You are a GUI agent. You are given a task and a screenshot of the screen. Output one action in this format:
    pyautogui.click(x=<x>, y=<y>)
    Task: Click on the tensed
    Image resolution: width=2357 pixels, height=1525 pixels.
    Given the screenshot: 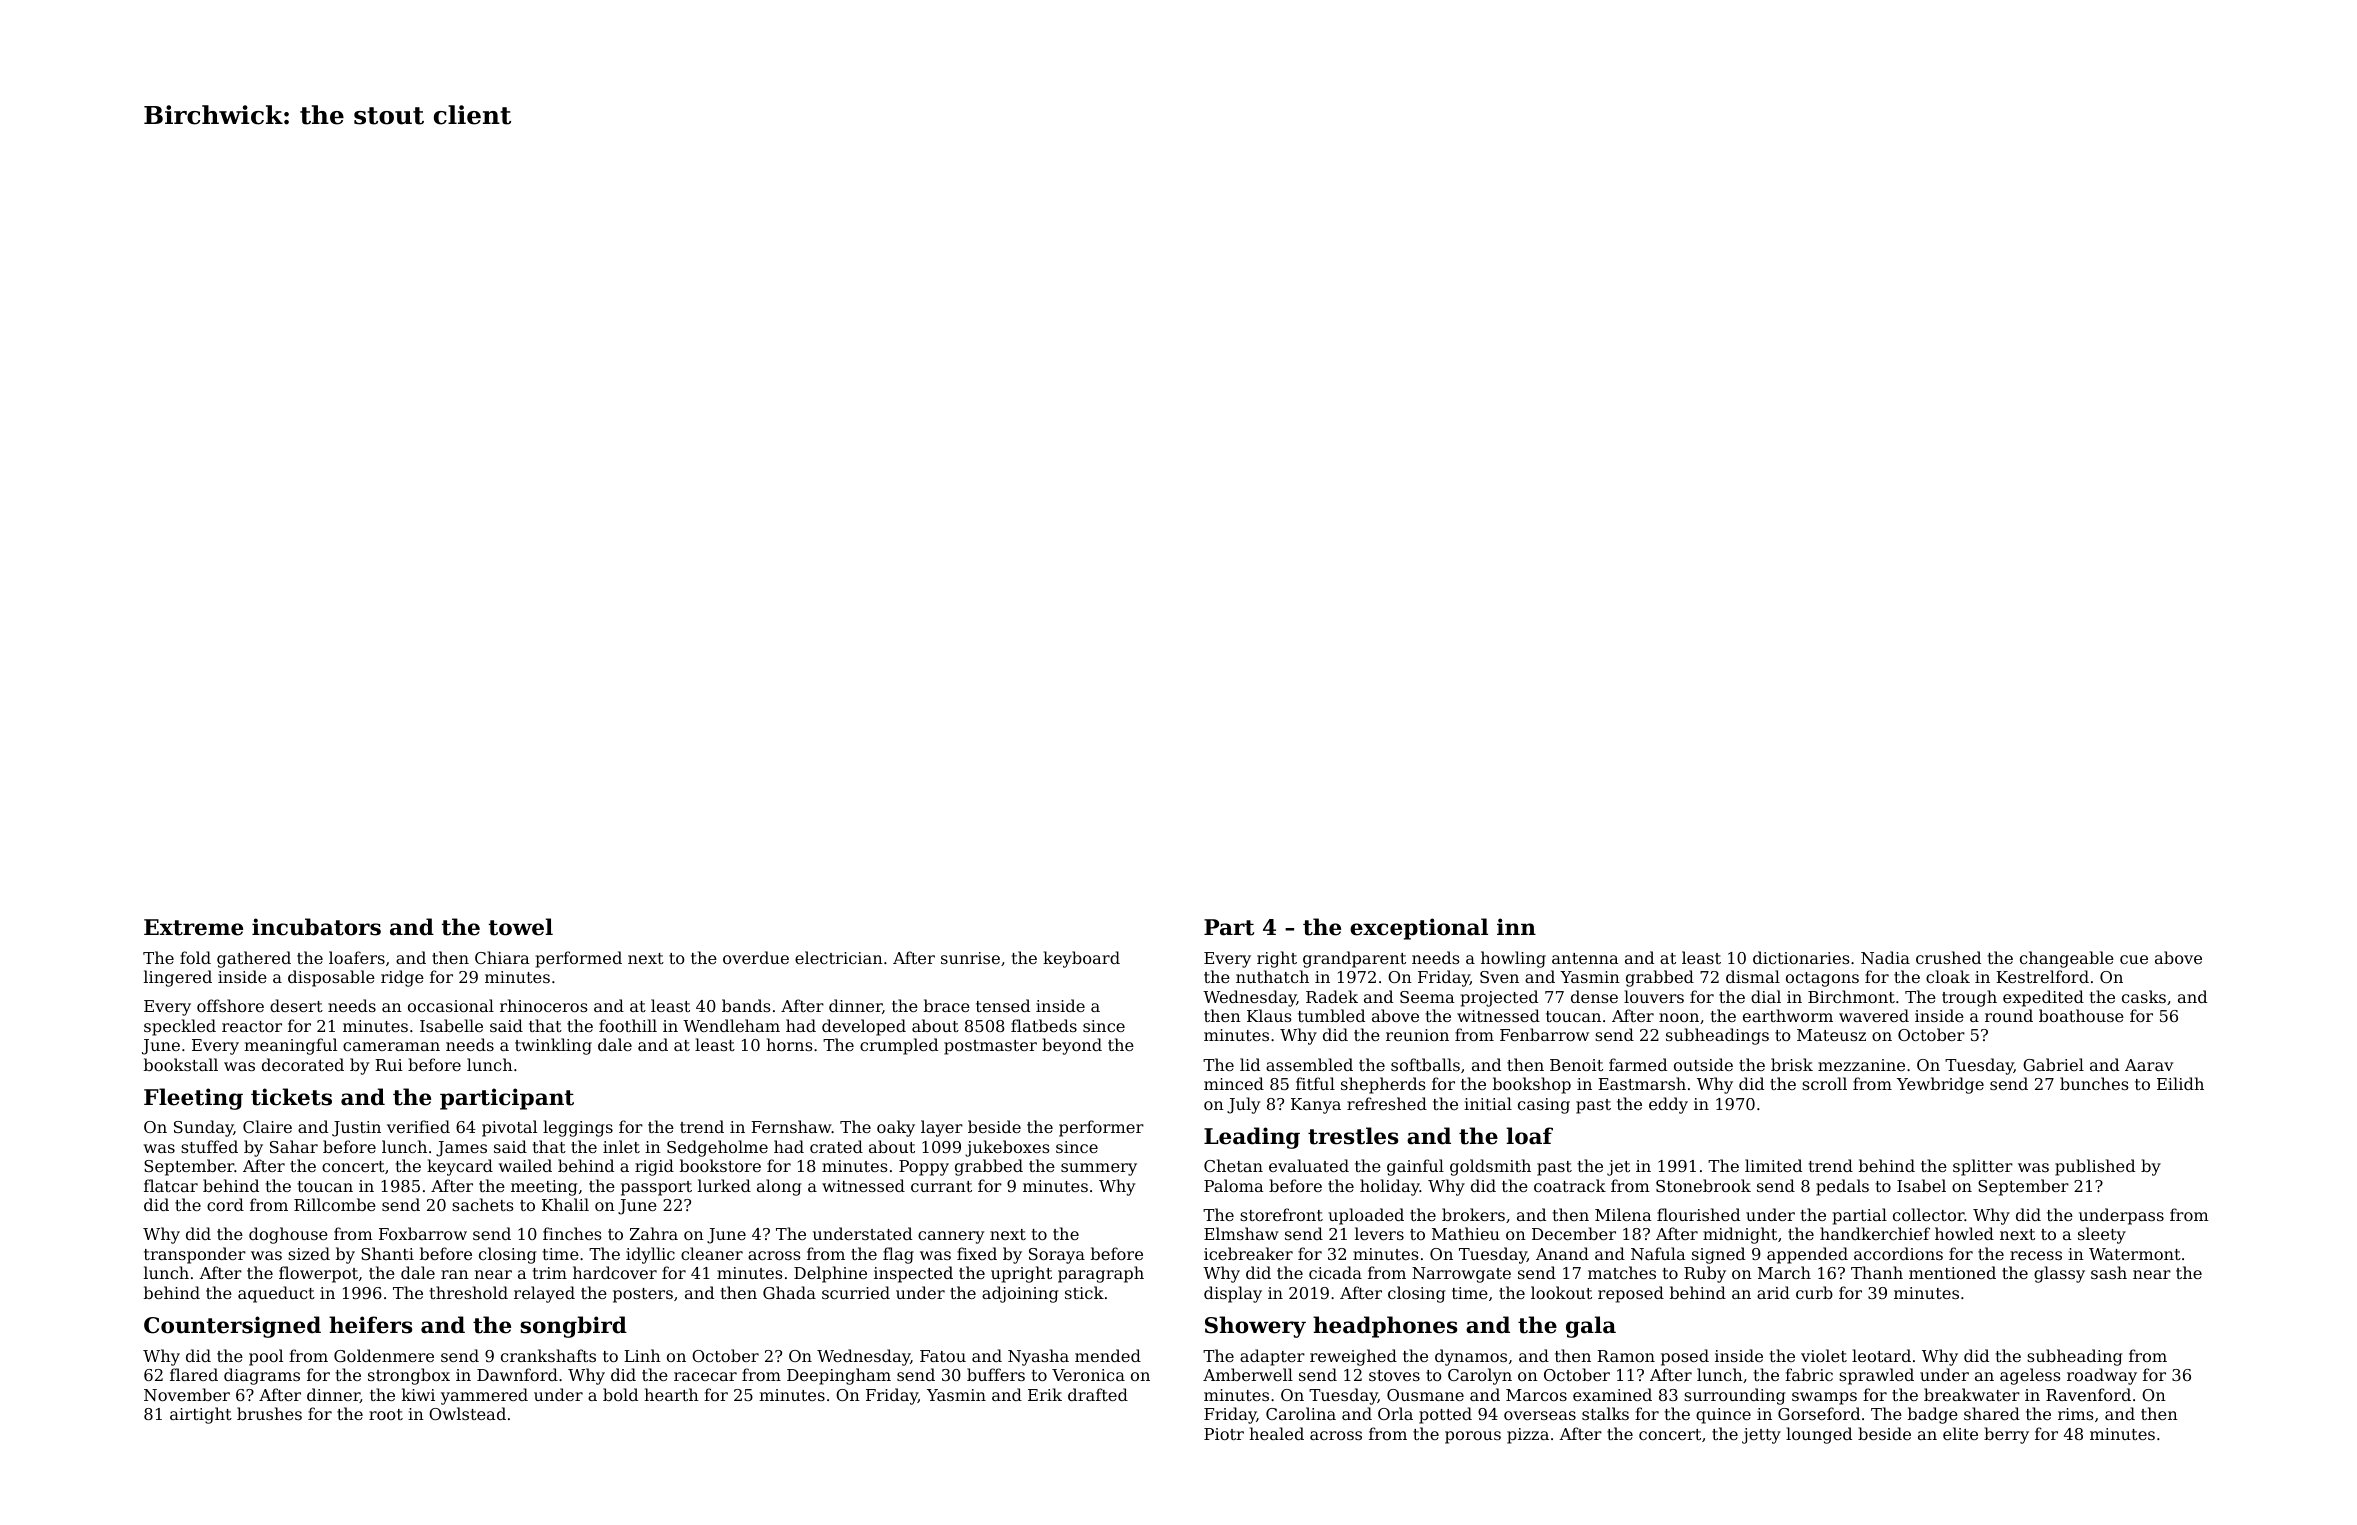 What is the action you would take?
    pyautogui.click(x=1003, y=1005)
